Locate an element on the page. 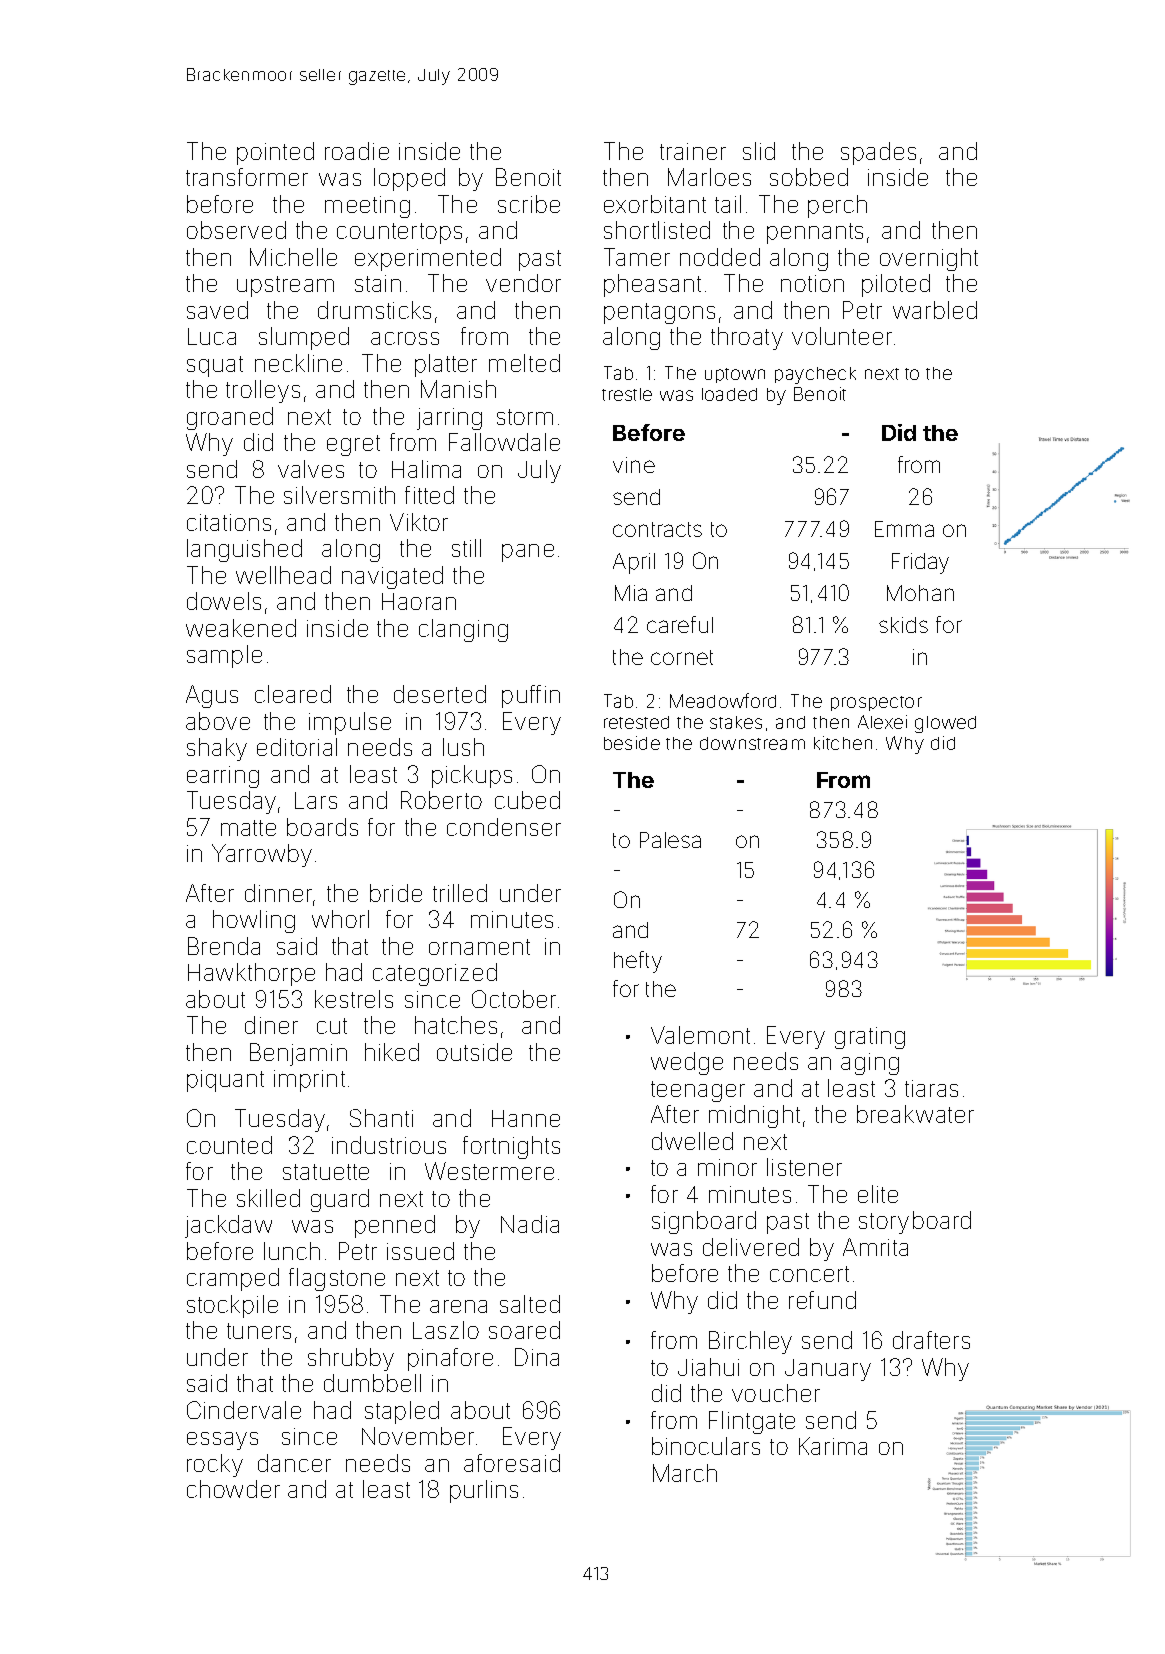 The height and width of the document is (1654, 1165). grating is located at coordinates (870, 1038).
